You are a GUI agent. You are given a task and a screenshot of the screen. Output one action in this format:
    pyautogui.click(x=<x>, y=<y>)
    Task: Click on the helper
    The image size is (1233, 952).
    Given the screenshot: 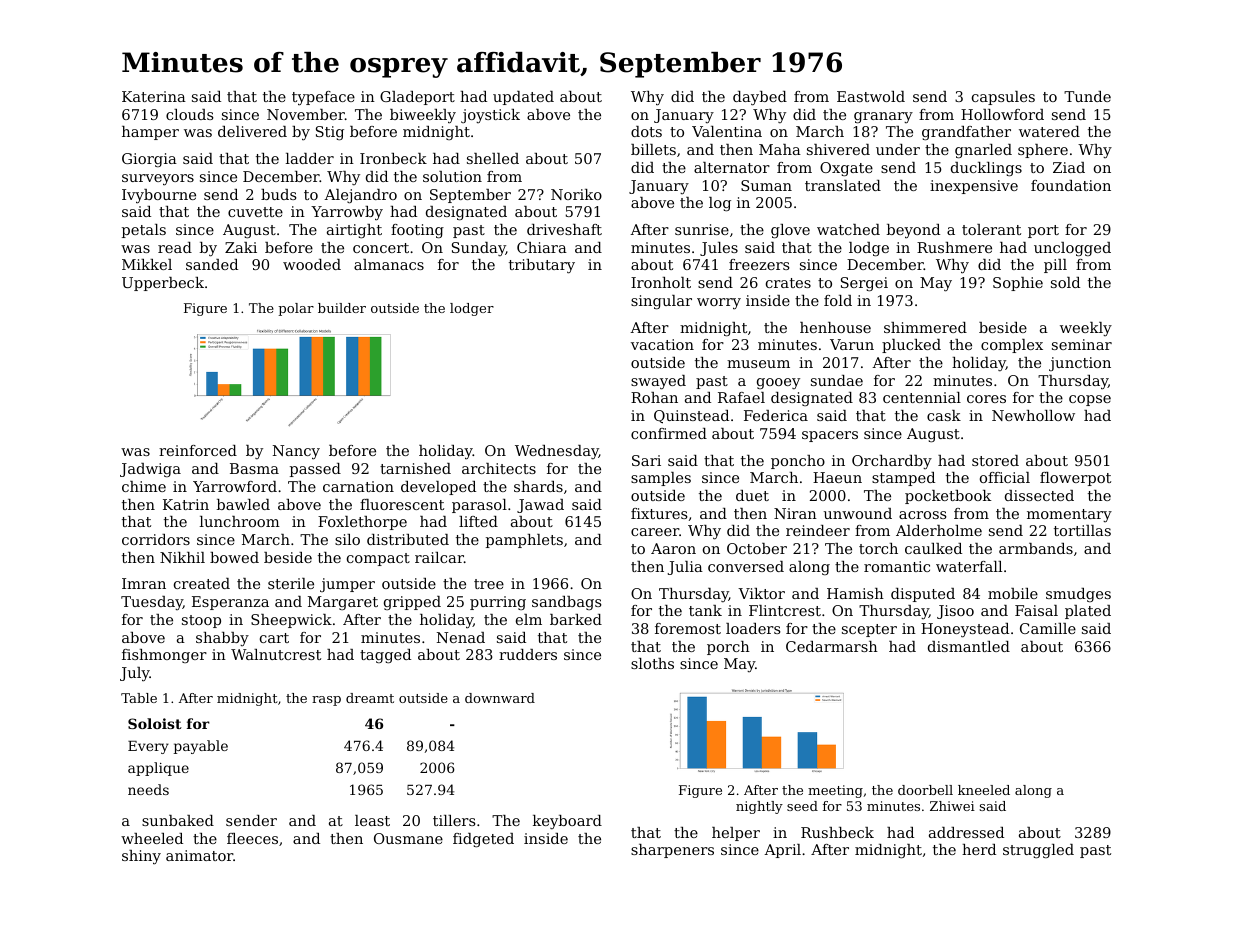 What is the action you would take?
    pyautogui.click(x=736, y=834)
